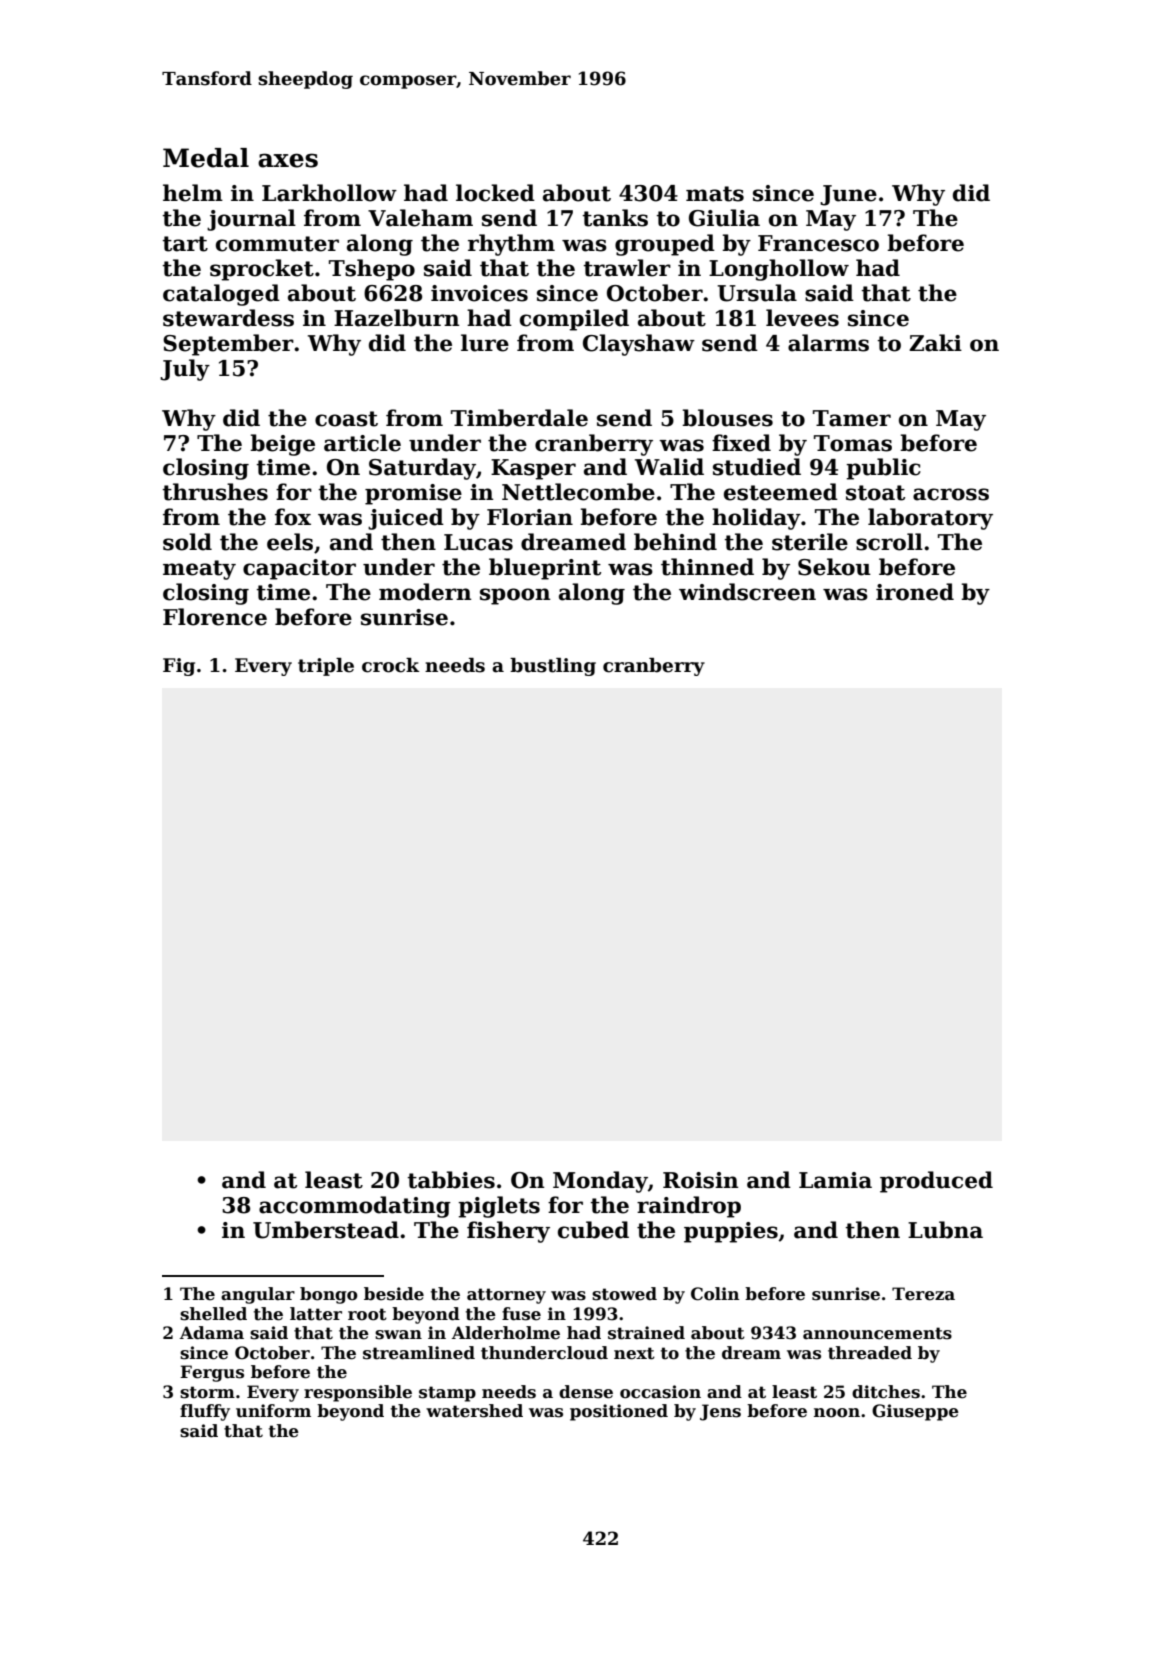 The height and width of the screenshot is (1654, 1165). Describe the element at coordinates (720, 1412) in the screenshot. I see `Jens` at that location.
